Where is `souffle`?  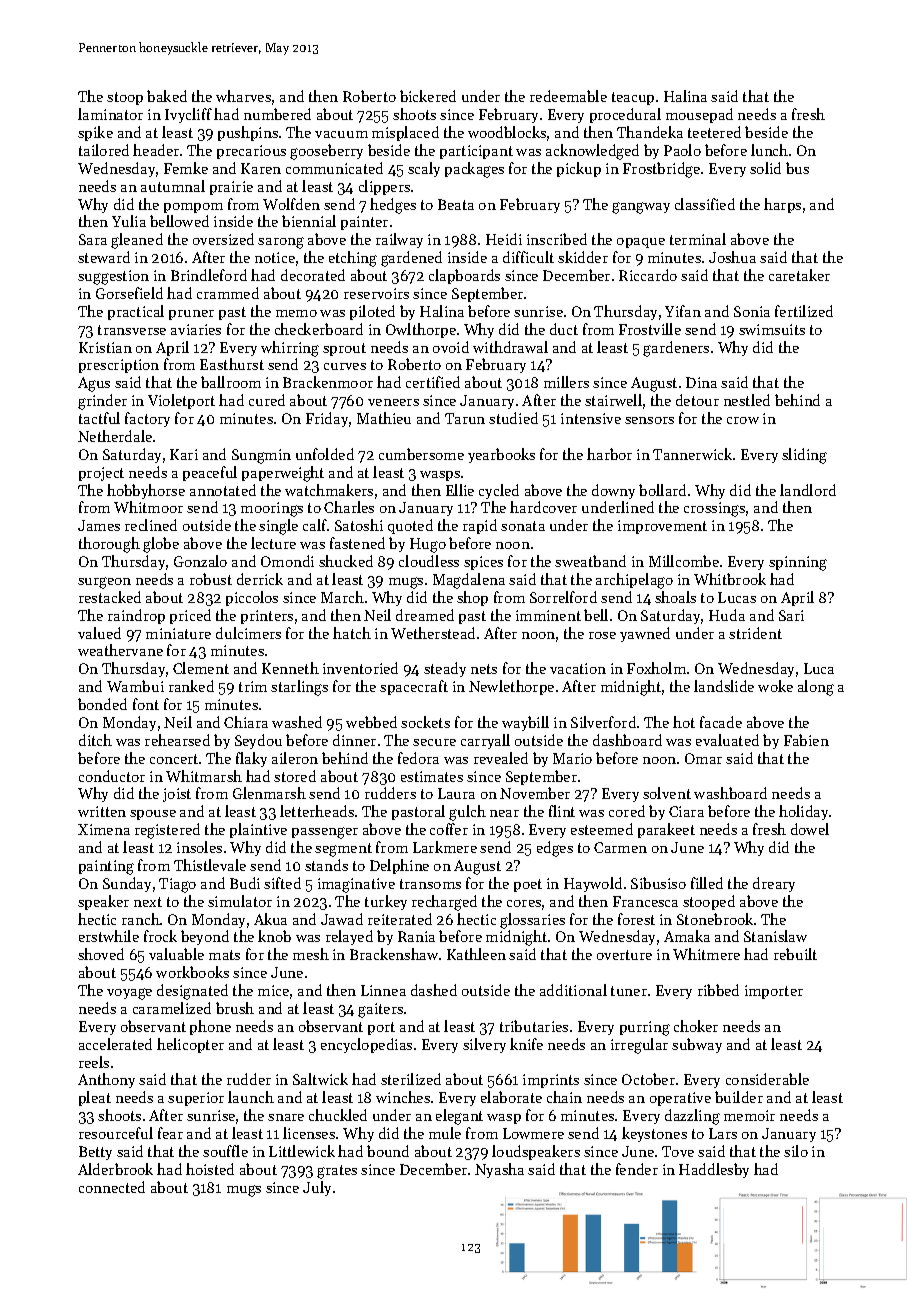 souffle is located at coordinates (225, 1151).
